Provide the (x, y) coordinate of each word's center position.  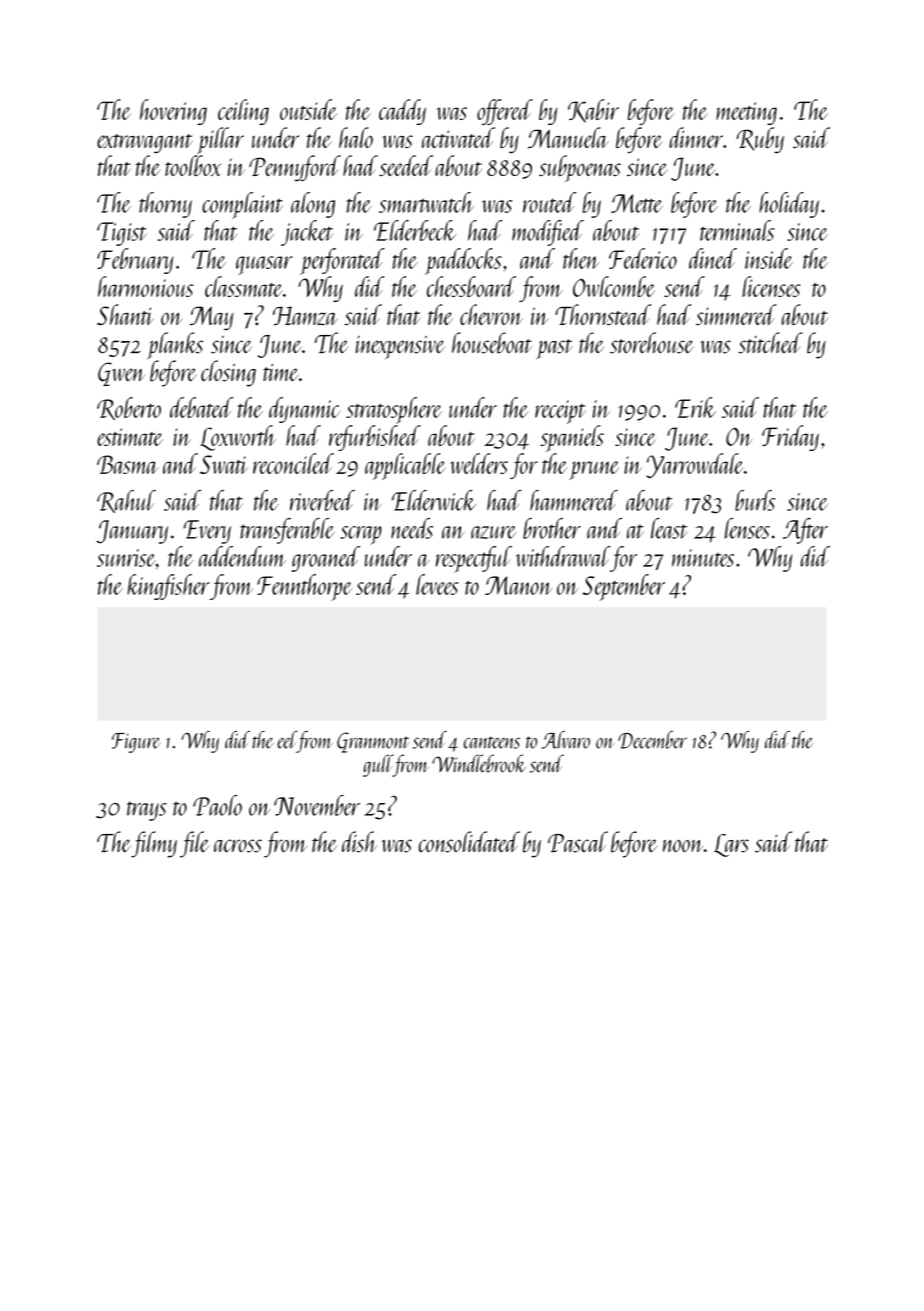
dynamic (304, 410)
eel (287, 740)
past (554, 349)
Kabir (593, 110)
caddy (402, 112)
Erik (695, 407)
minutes (703, 558)
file (194, 844)
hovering (173, 112)
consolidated (469, 842)
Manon (518, 585)
